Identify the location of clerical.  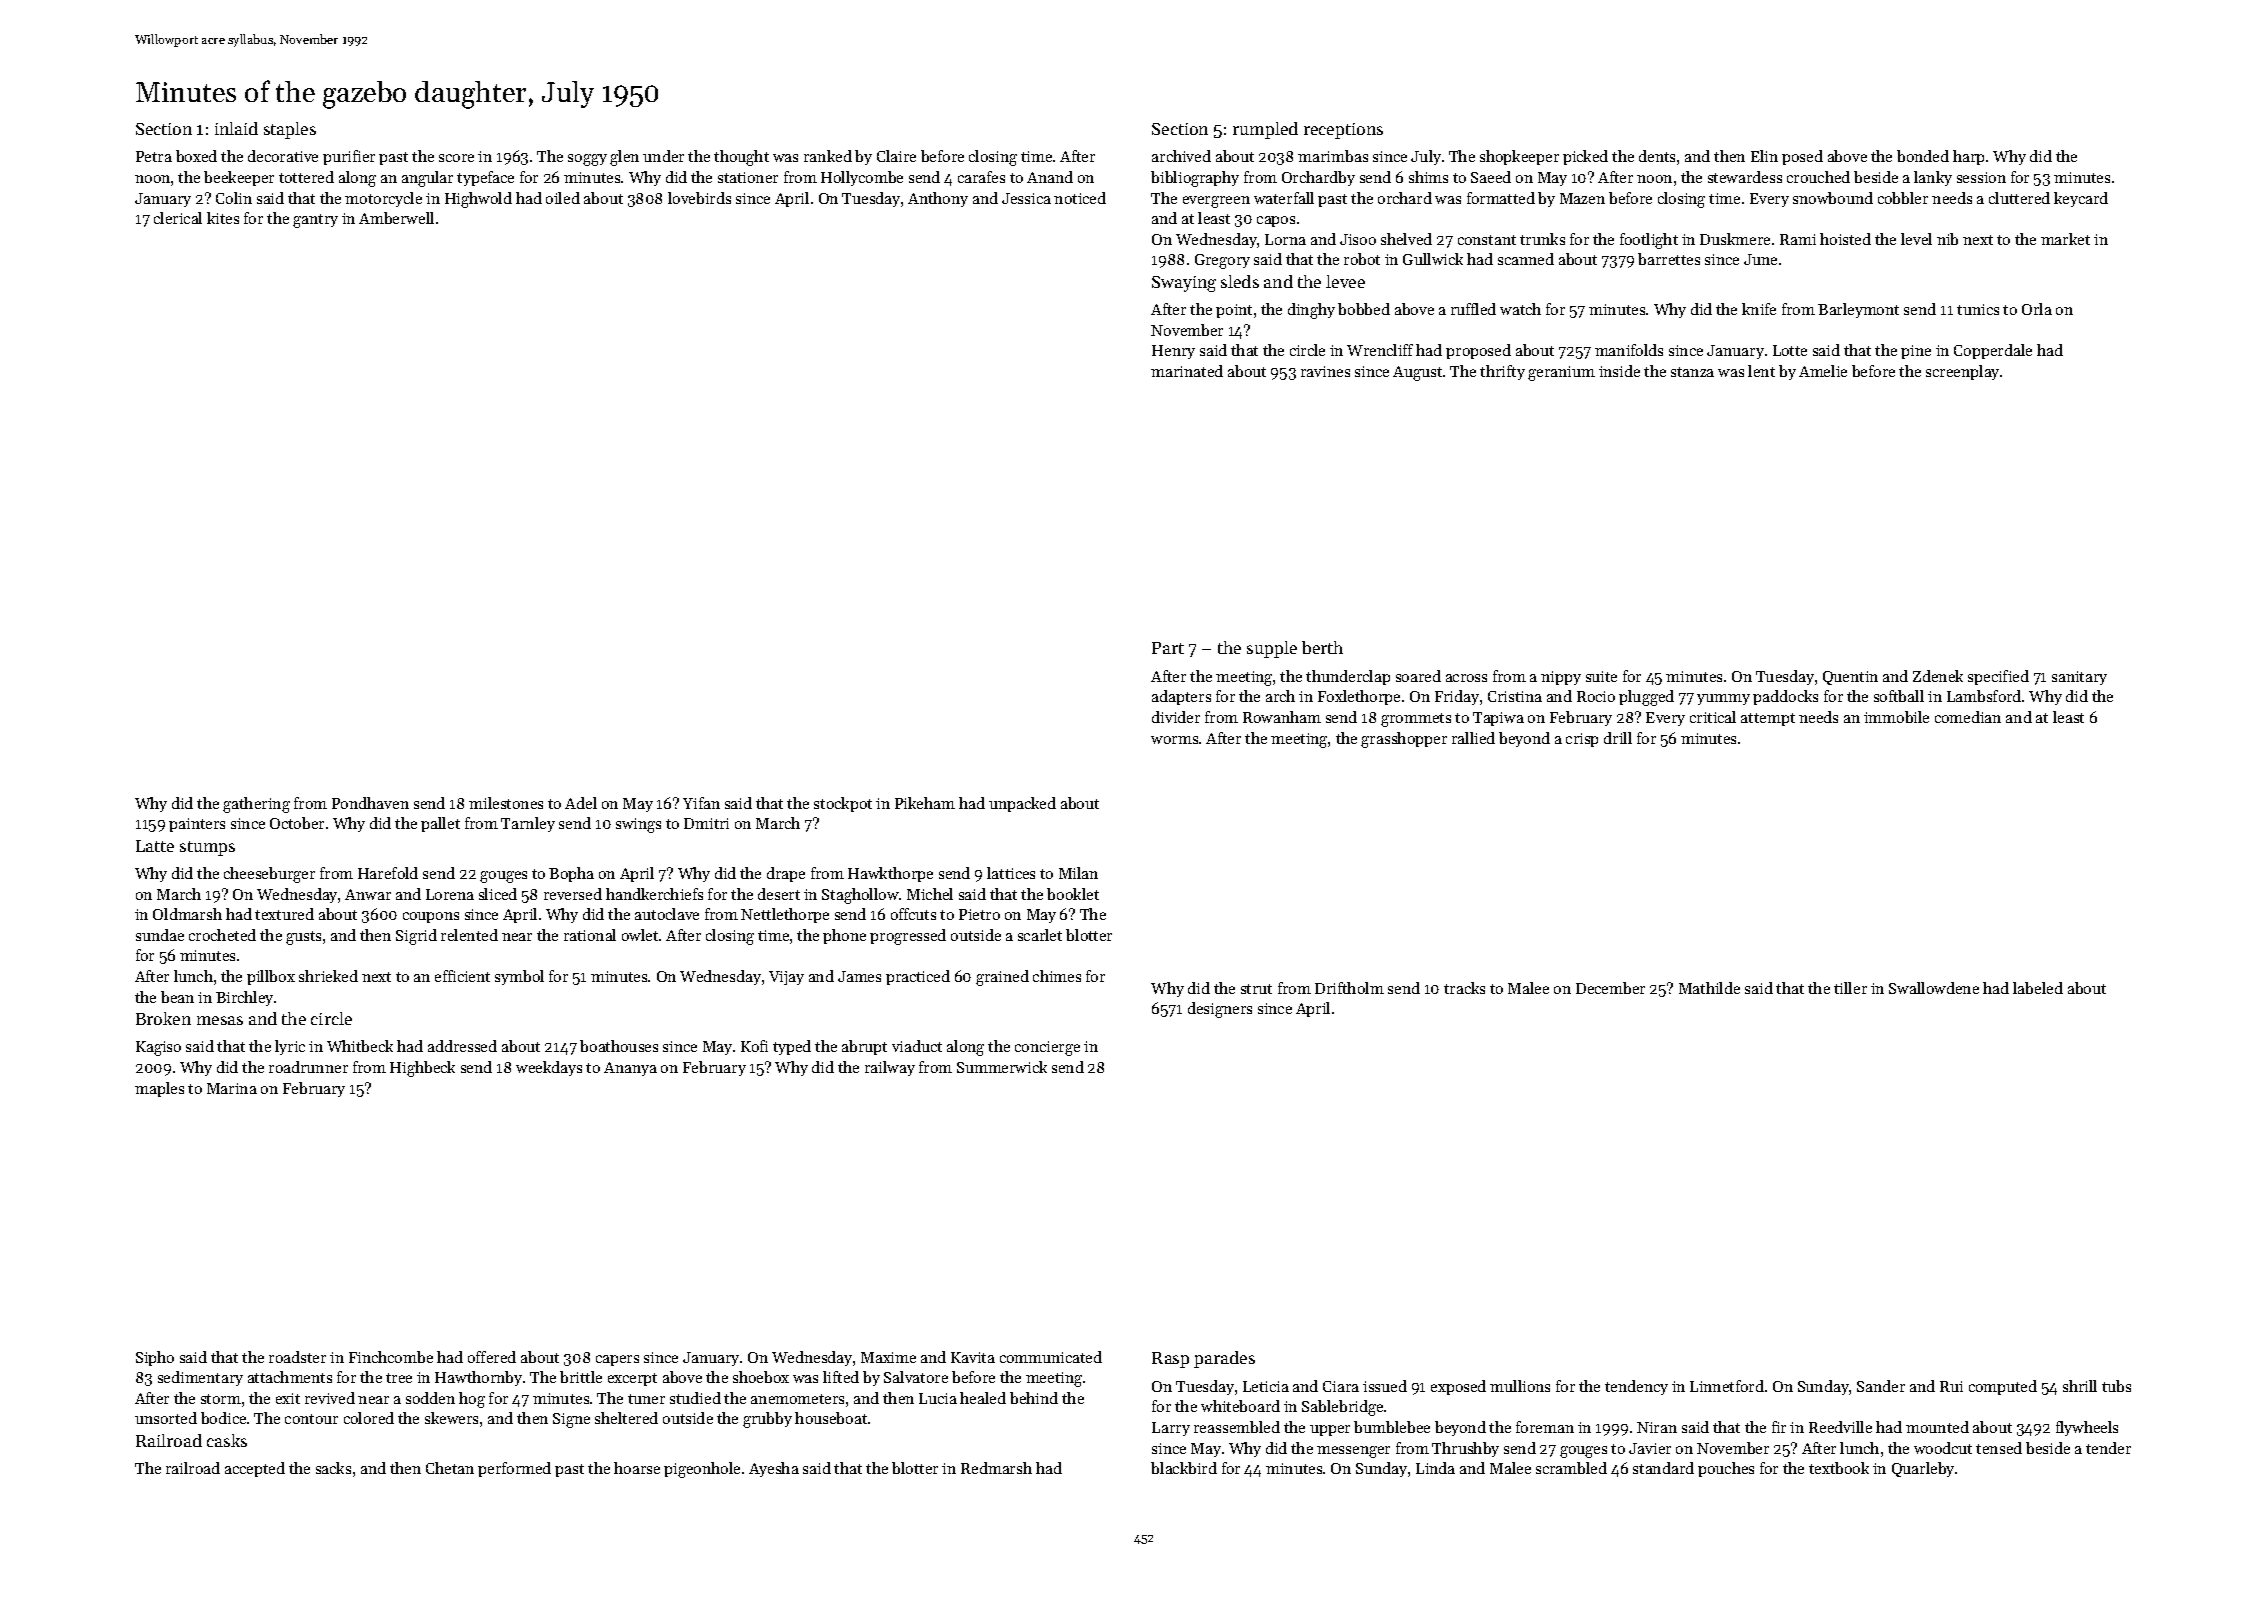
(178, 218).
